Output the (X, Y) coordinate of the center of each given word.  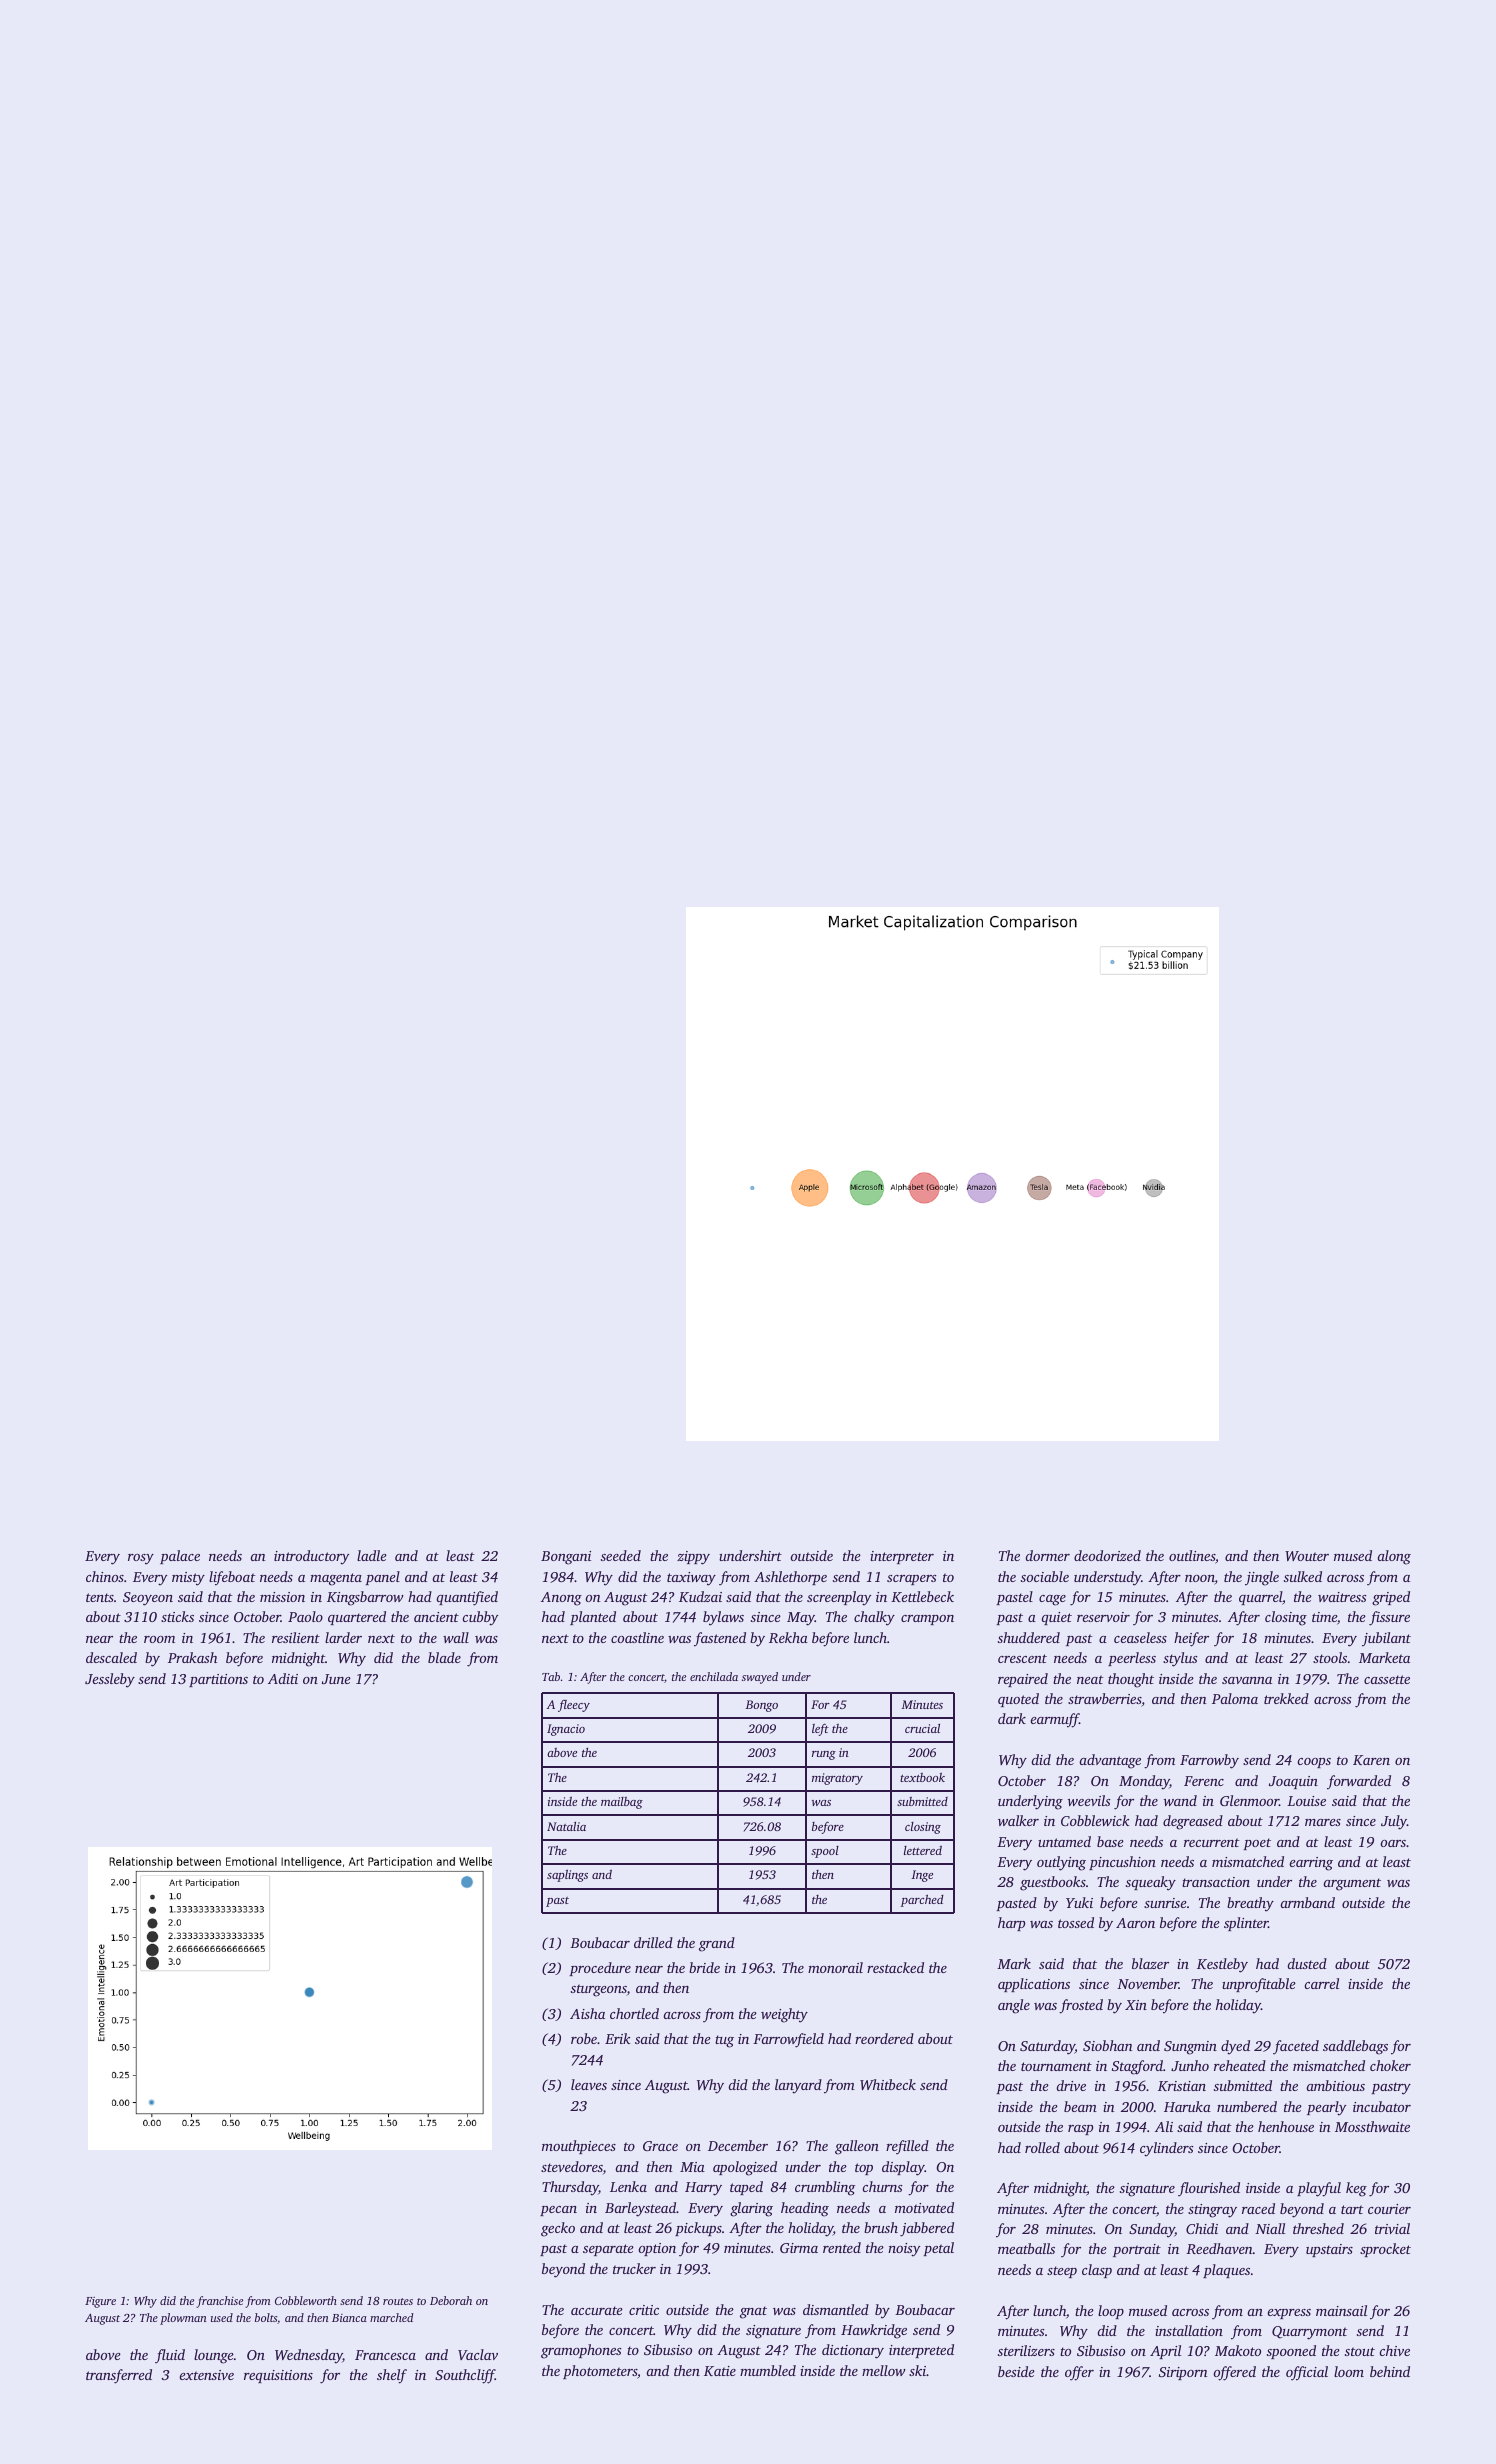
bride (704, 1967)
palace (180, 1557)
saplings (567, 1875)
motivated (924, 2207)
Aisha (587, 2013)
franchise (219, 2302)
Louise (1306, 1801)
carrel (1321, 1983)
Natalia (566, 1826)
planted (593, 1618)
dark (1012, 1718)
